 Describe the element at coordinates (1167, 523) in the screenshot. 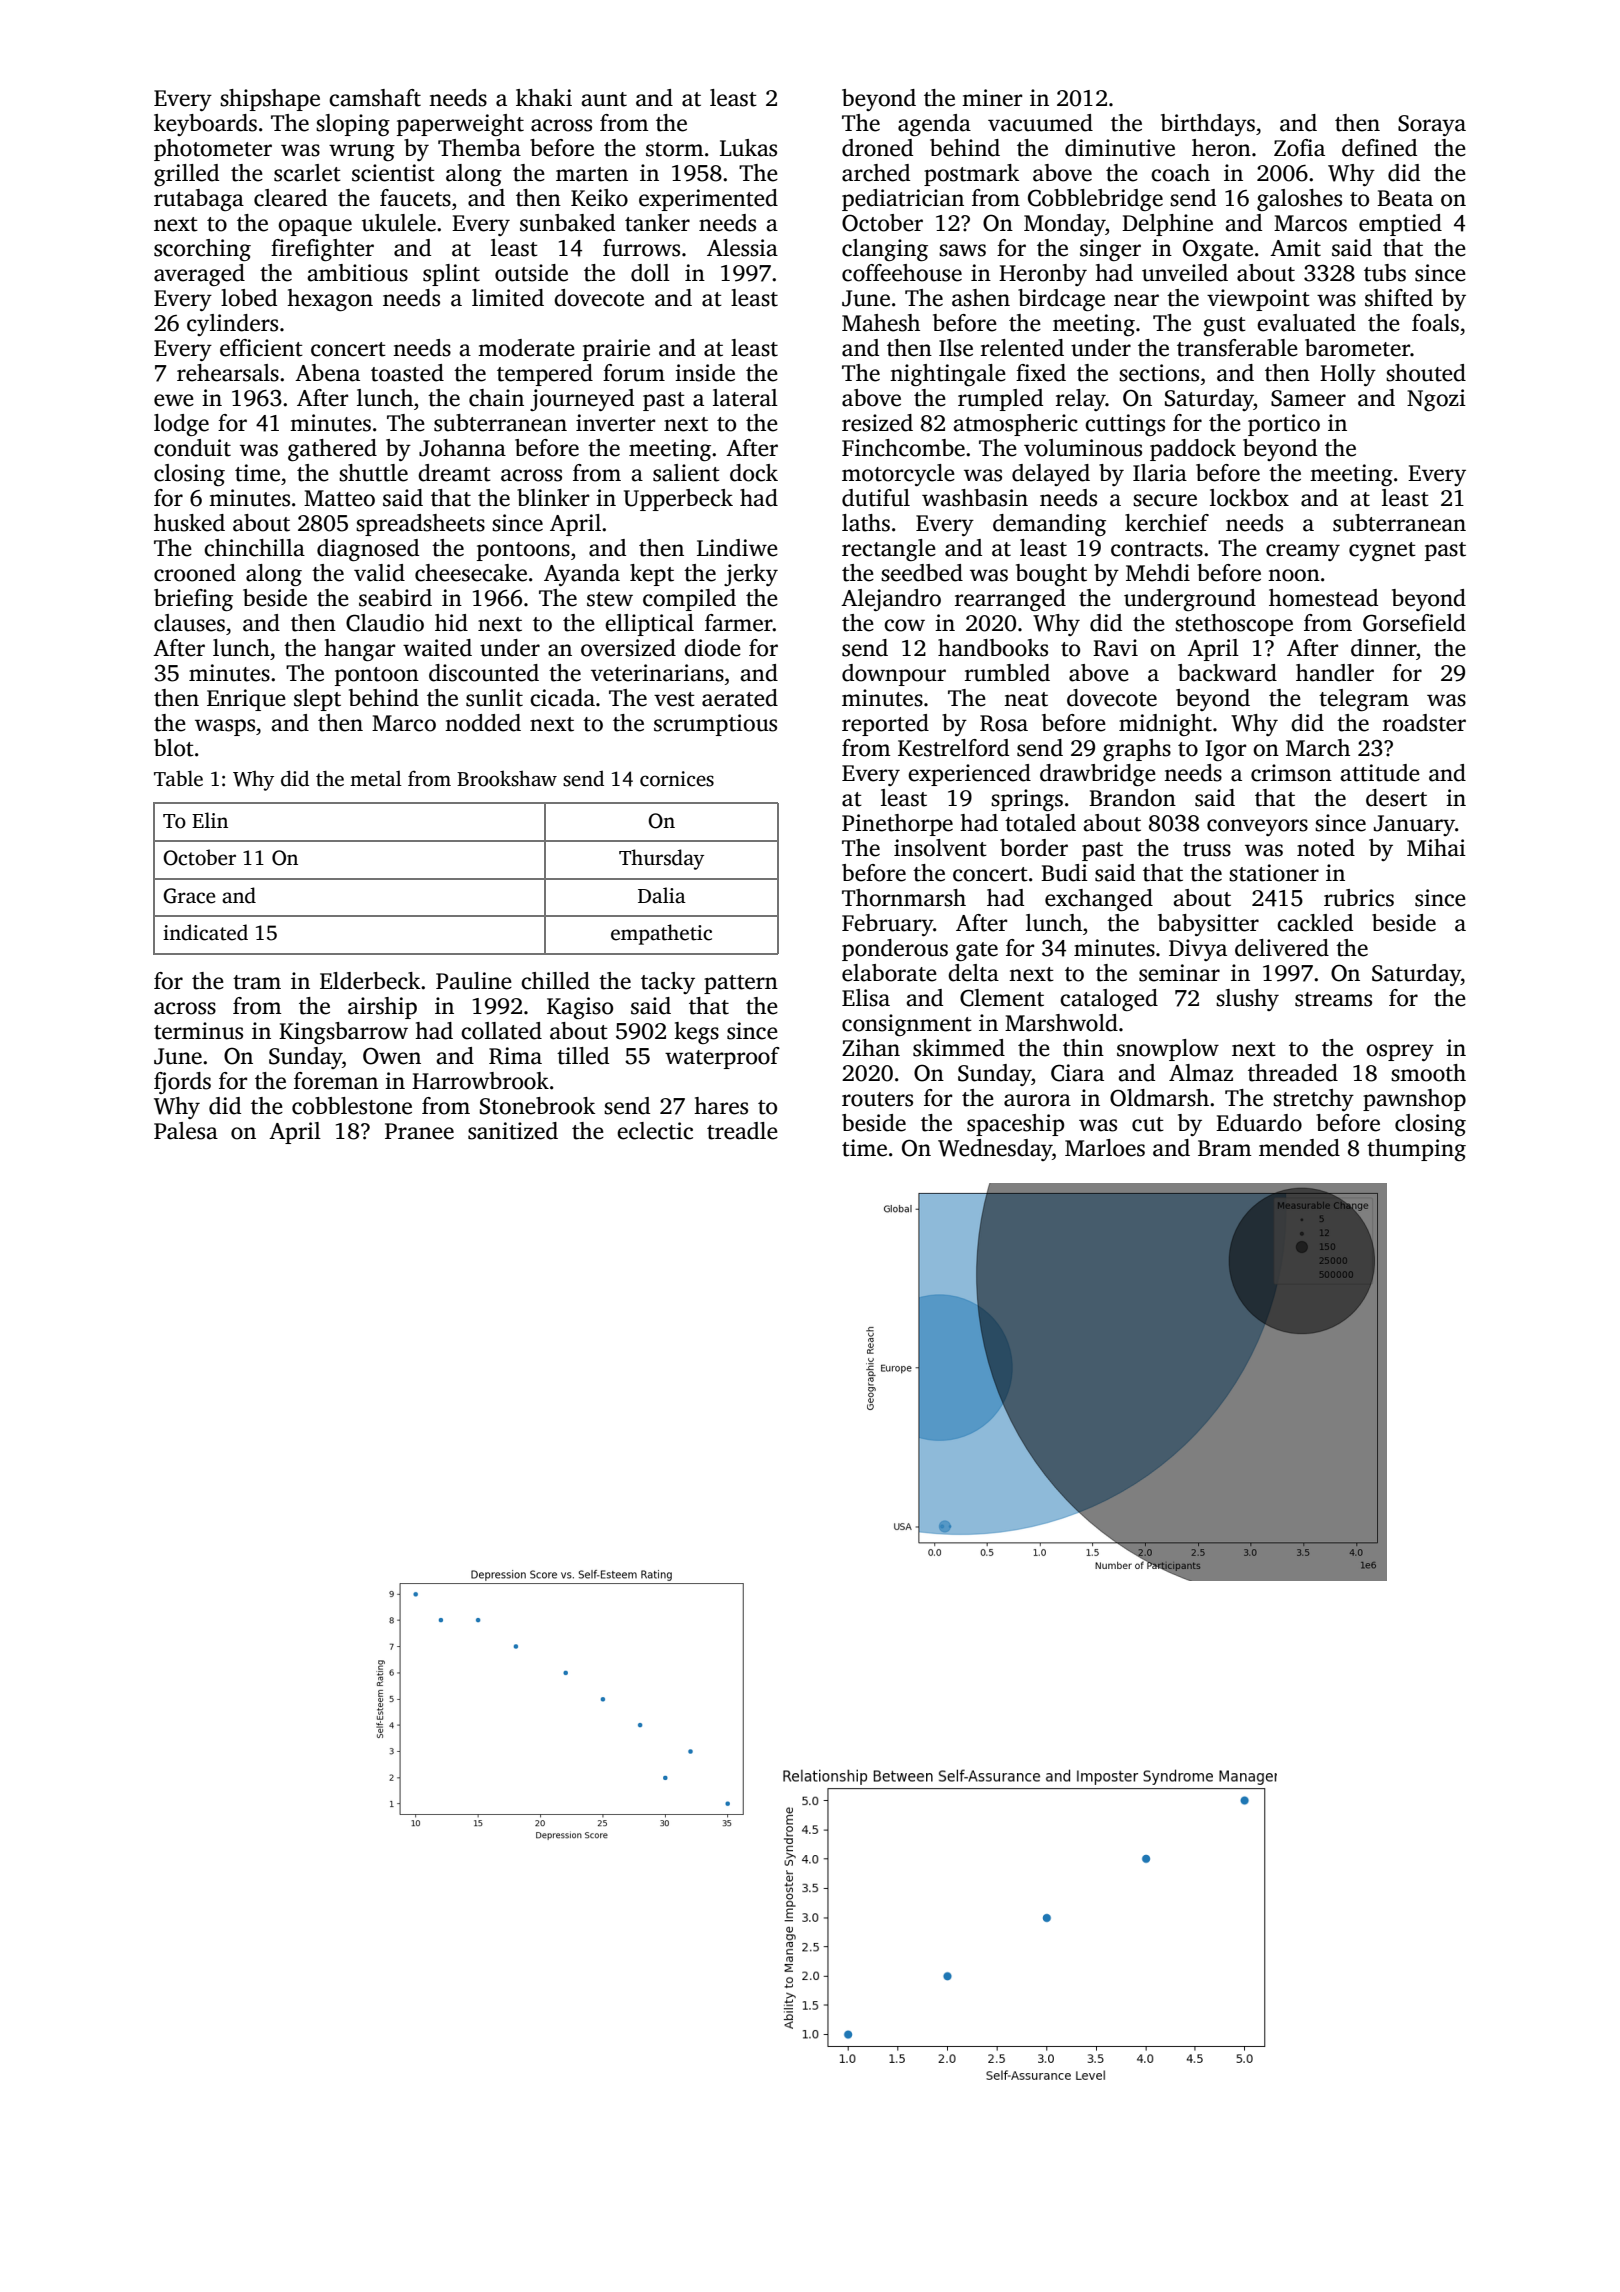

I see `kerchief` at that location.
